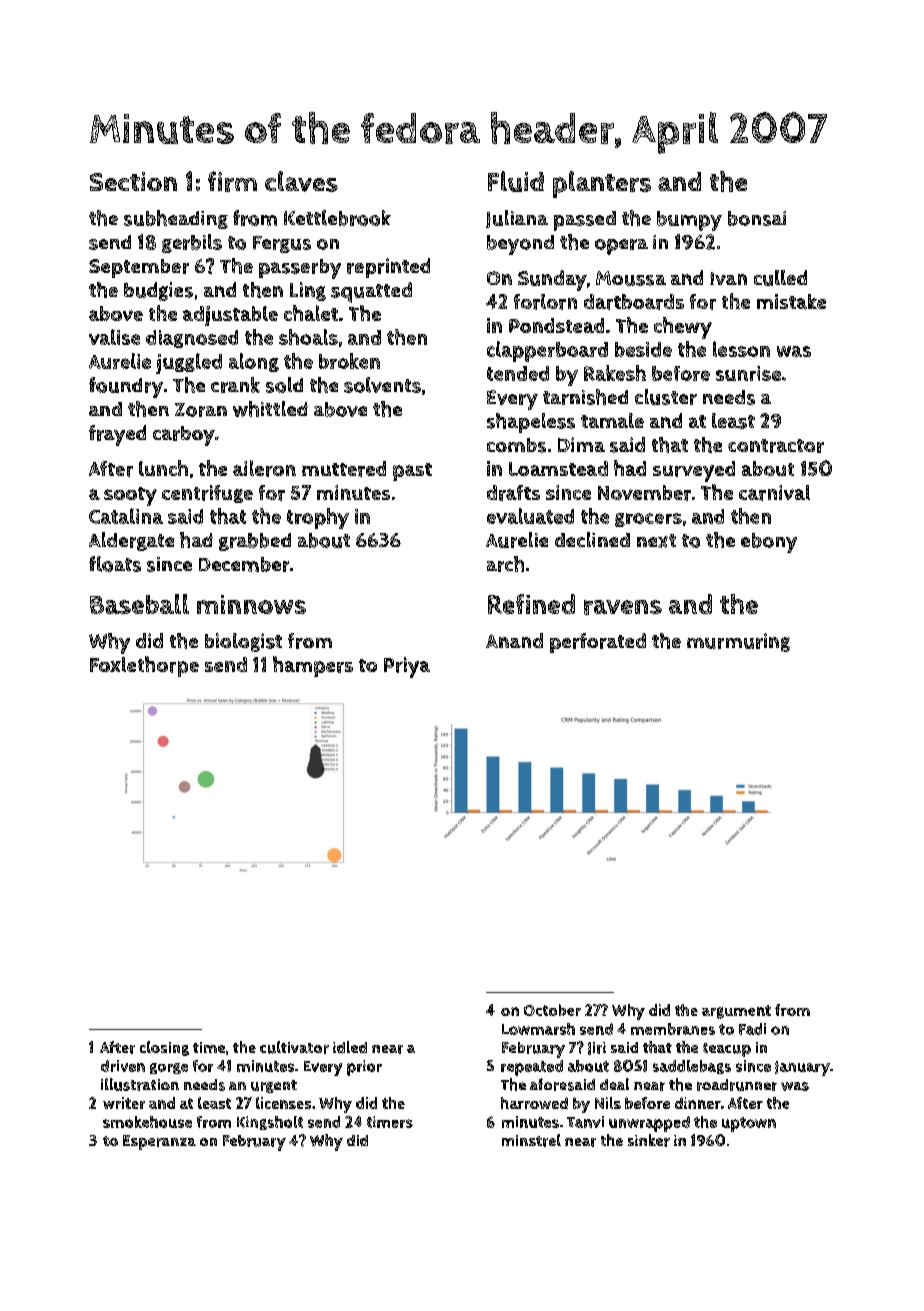  I want to click on lunch, so click(163, 468).
